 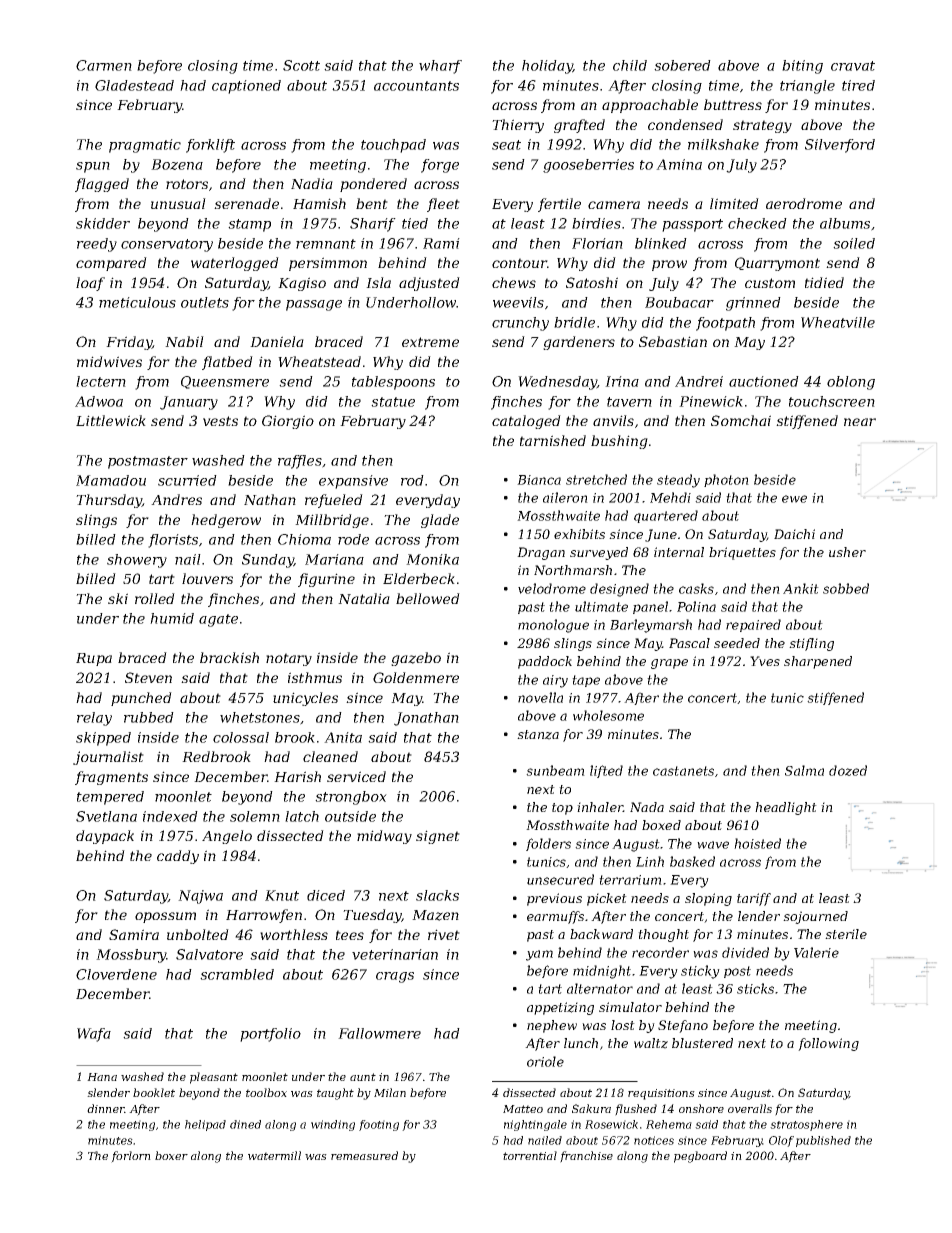 What do you see at coordinates (847, 552) in the image?
I see `usher` at bounding box center [847, 552].
